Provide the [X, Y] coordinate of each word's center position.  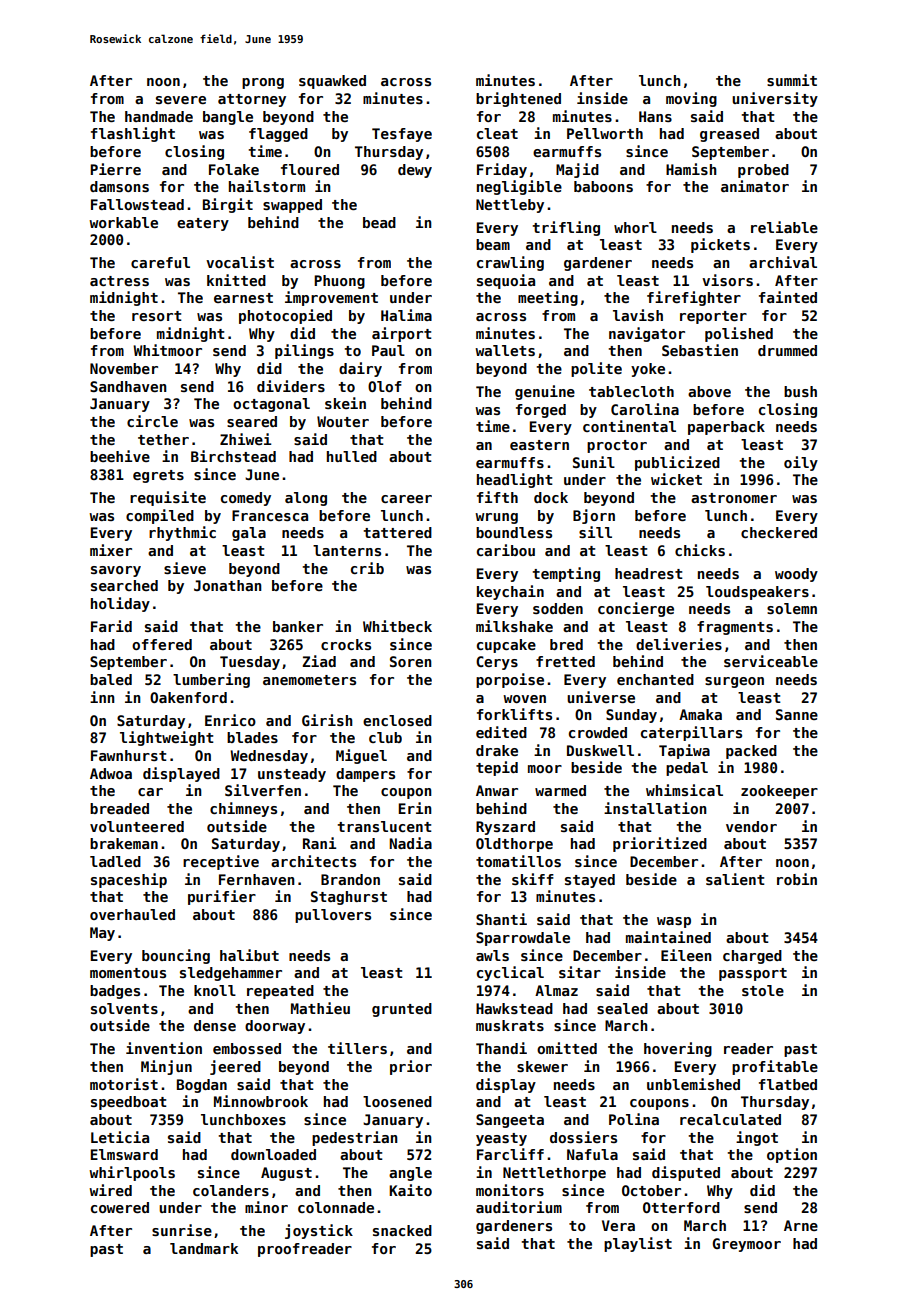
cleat [497, 133]
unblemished [693, 1084]
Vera [618, 1225]
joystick [319, 1231]
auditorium [519, 1207]
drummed [787, 350]
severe [181, 100]
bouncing [176, 956]
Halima [406, 315]
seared [252, 421]
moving [691, 99]
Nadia [410, 843]
